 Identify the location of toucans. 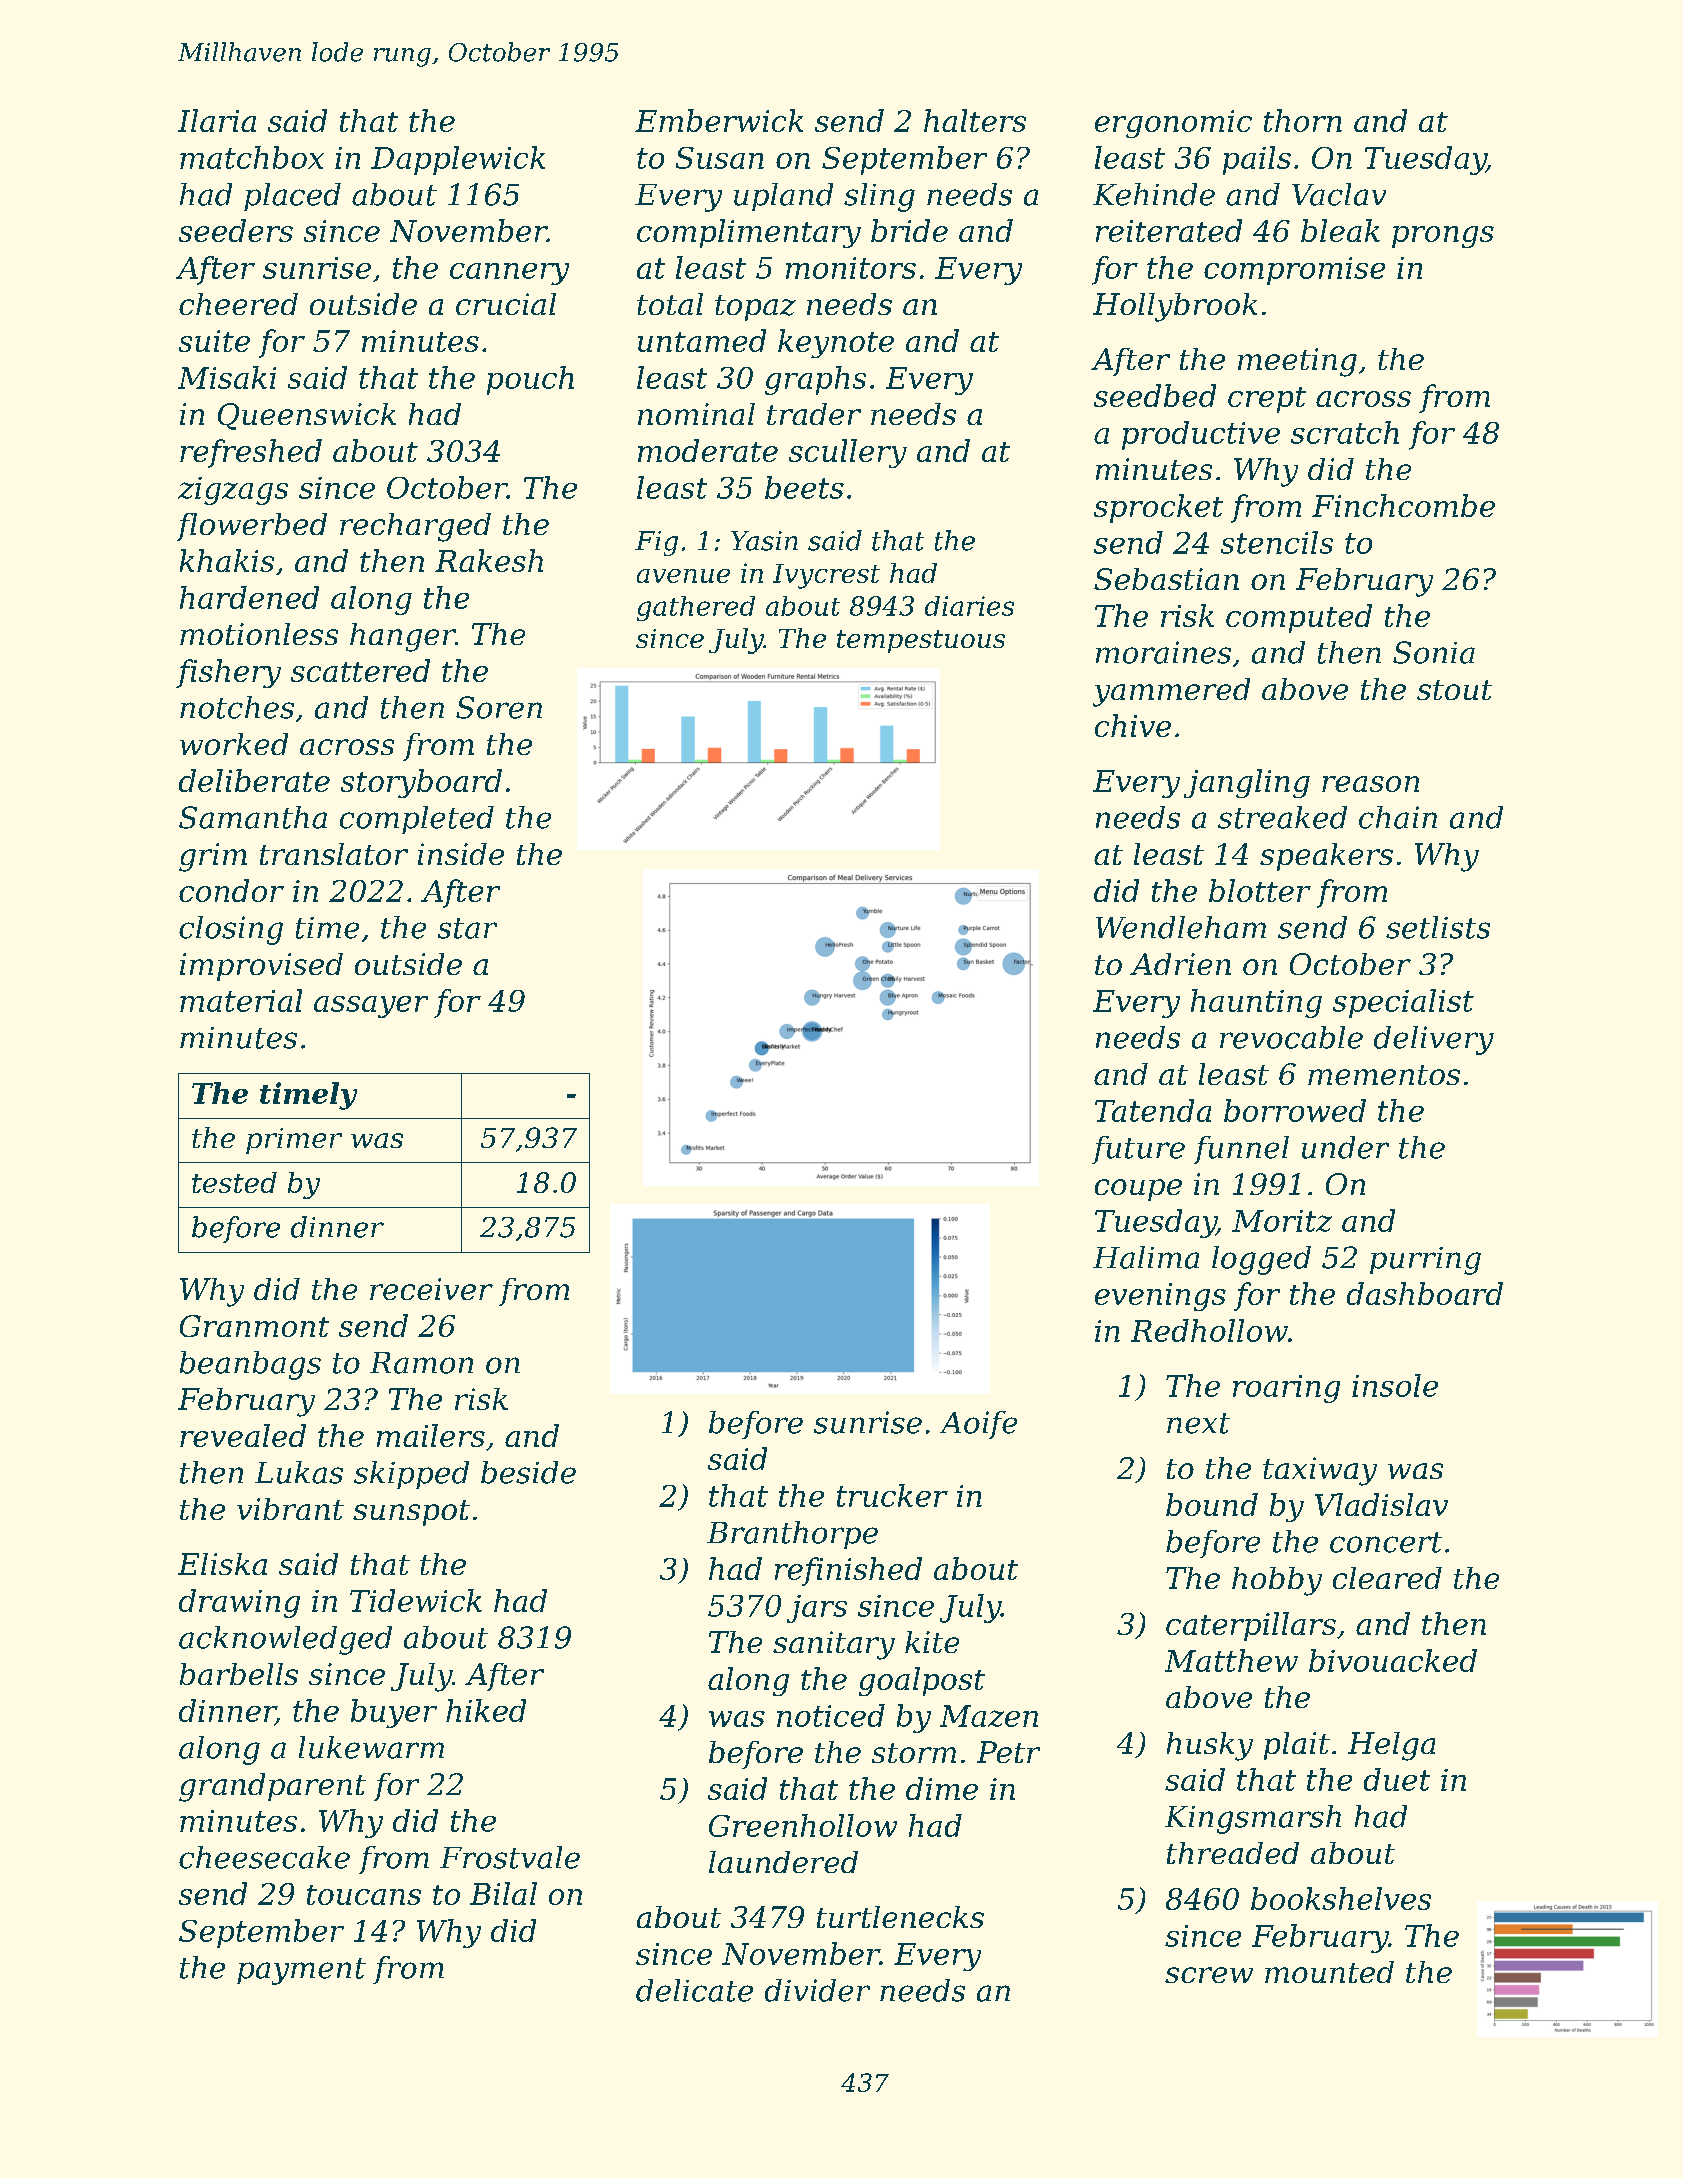
(364, 1895).
